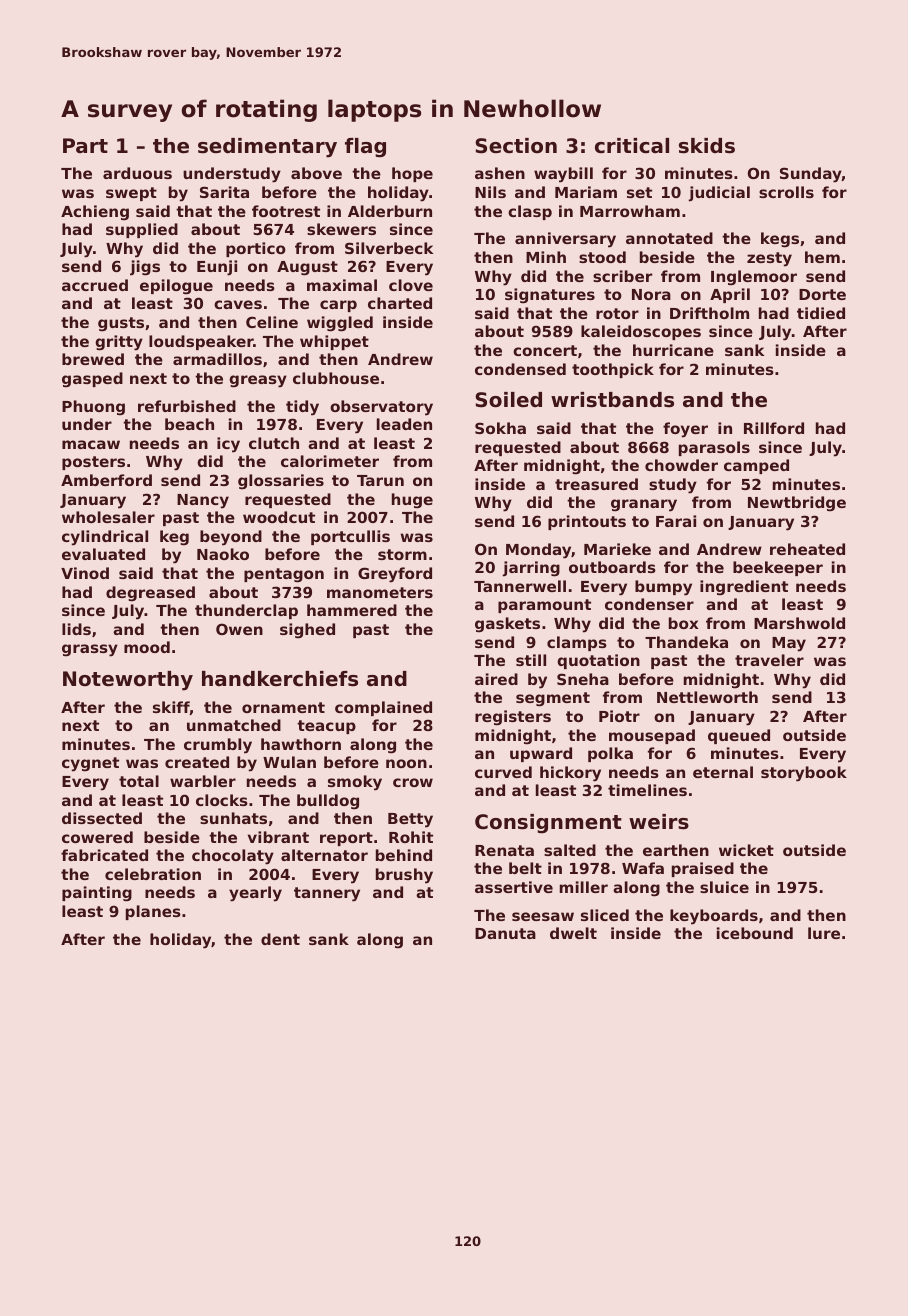 This image has width=908, height=1316. I want to click on Phuong, so click(93, 408).
